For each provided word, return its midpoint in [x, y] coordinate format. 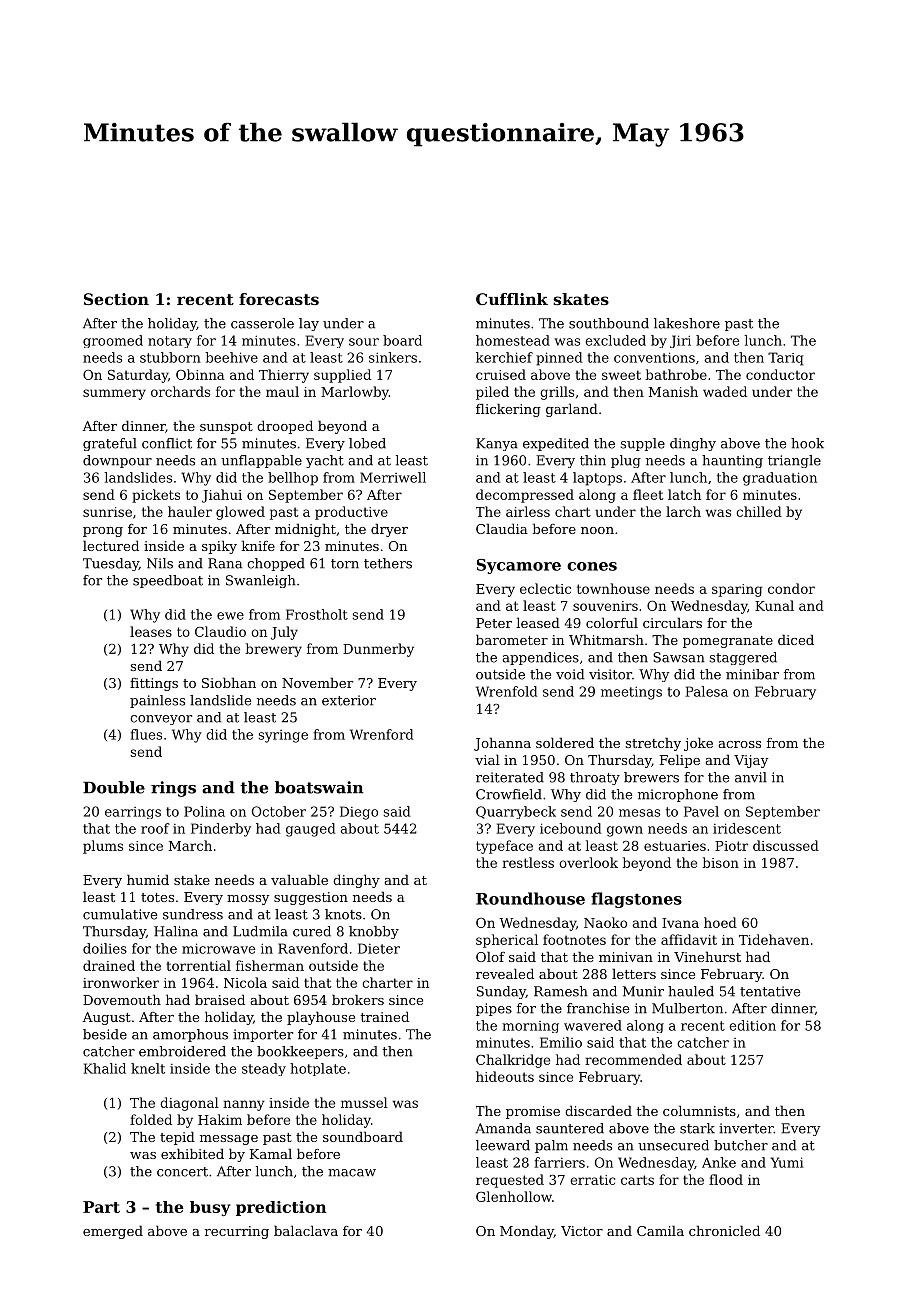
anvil [751, 777]
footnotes [574, 939]
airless [528, 511]
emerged [113, 1232]
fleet [648, 494]
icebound [570, 828]
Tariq [785, 359]
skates [581, 299]
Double [114, 787]
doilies [105, 948]
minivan [626, 957]
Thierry [284, 376]
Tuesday [111, 564]
